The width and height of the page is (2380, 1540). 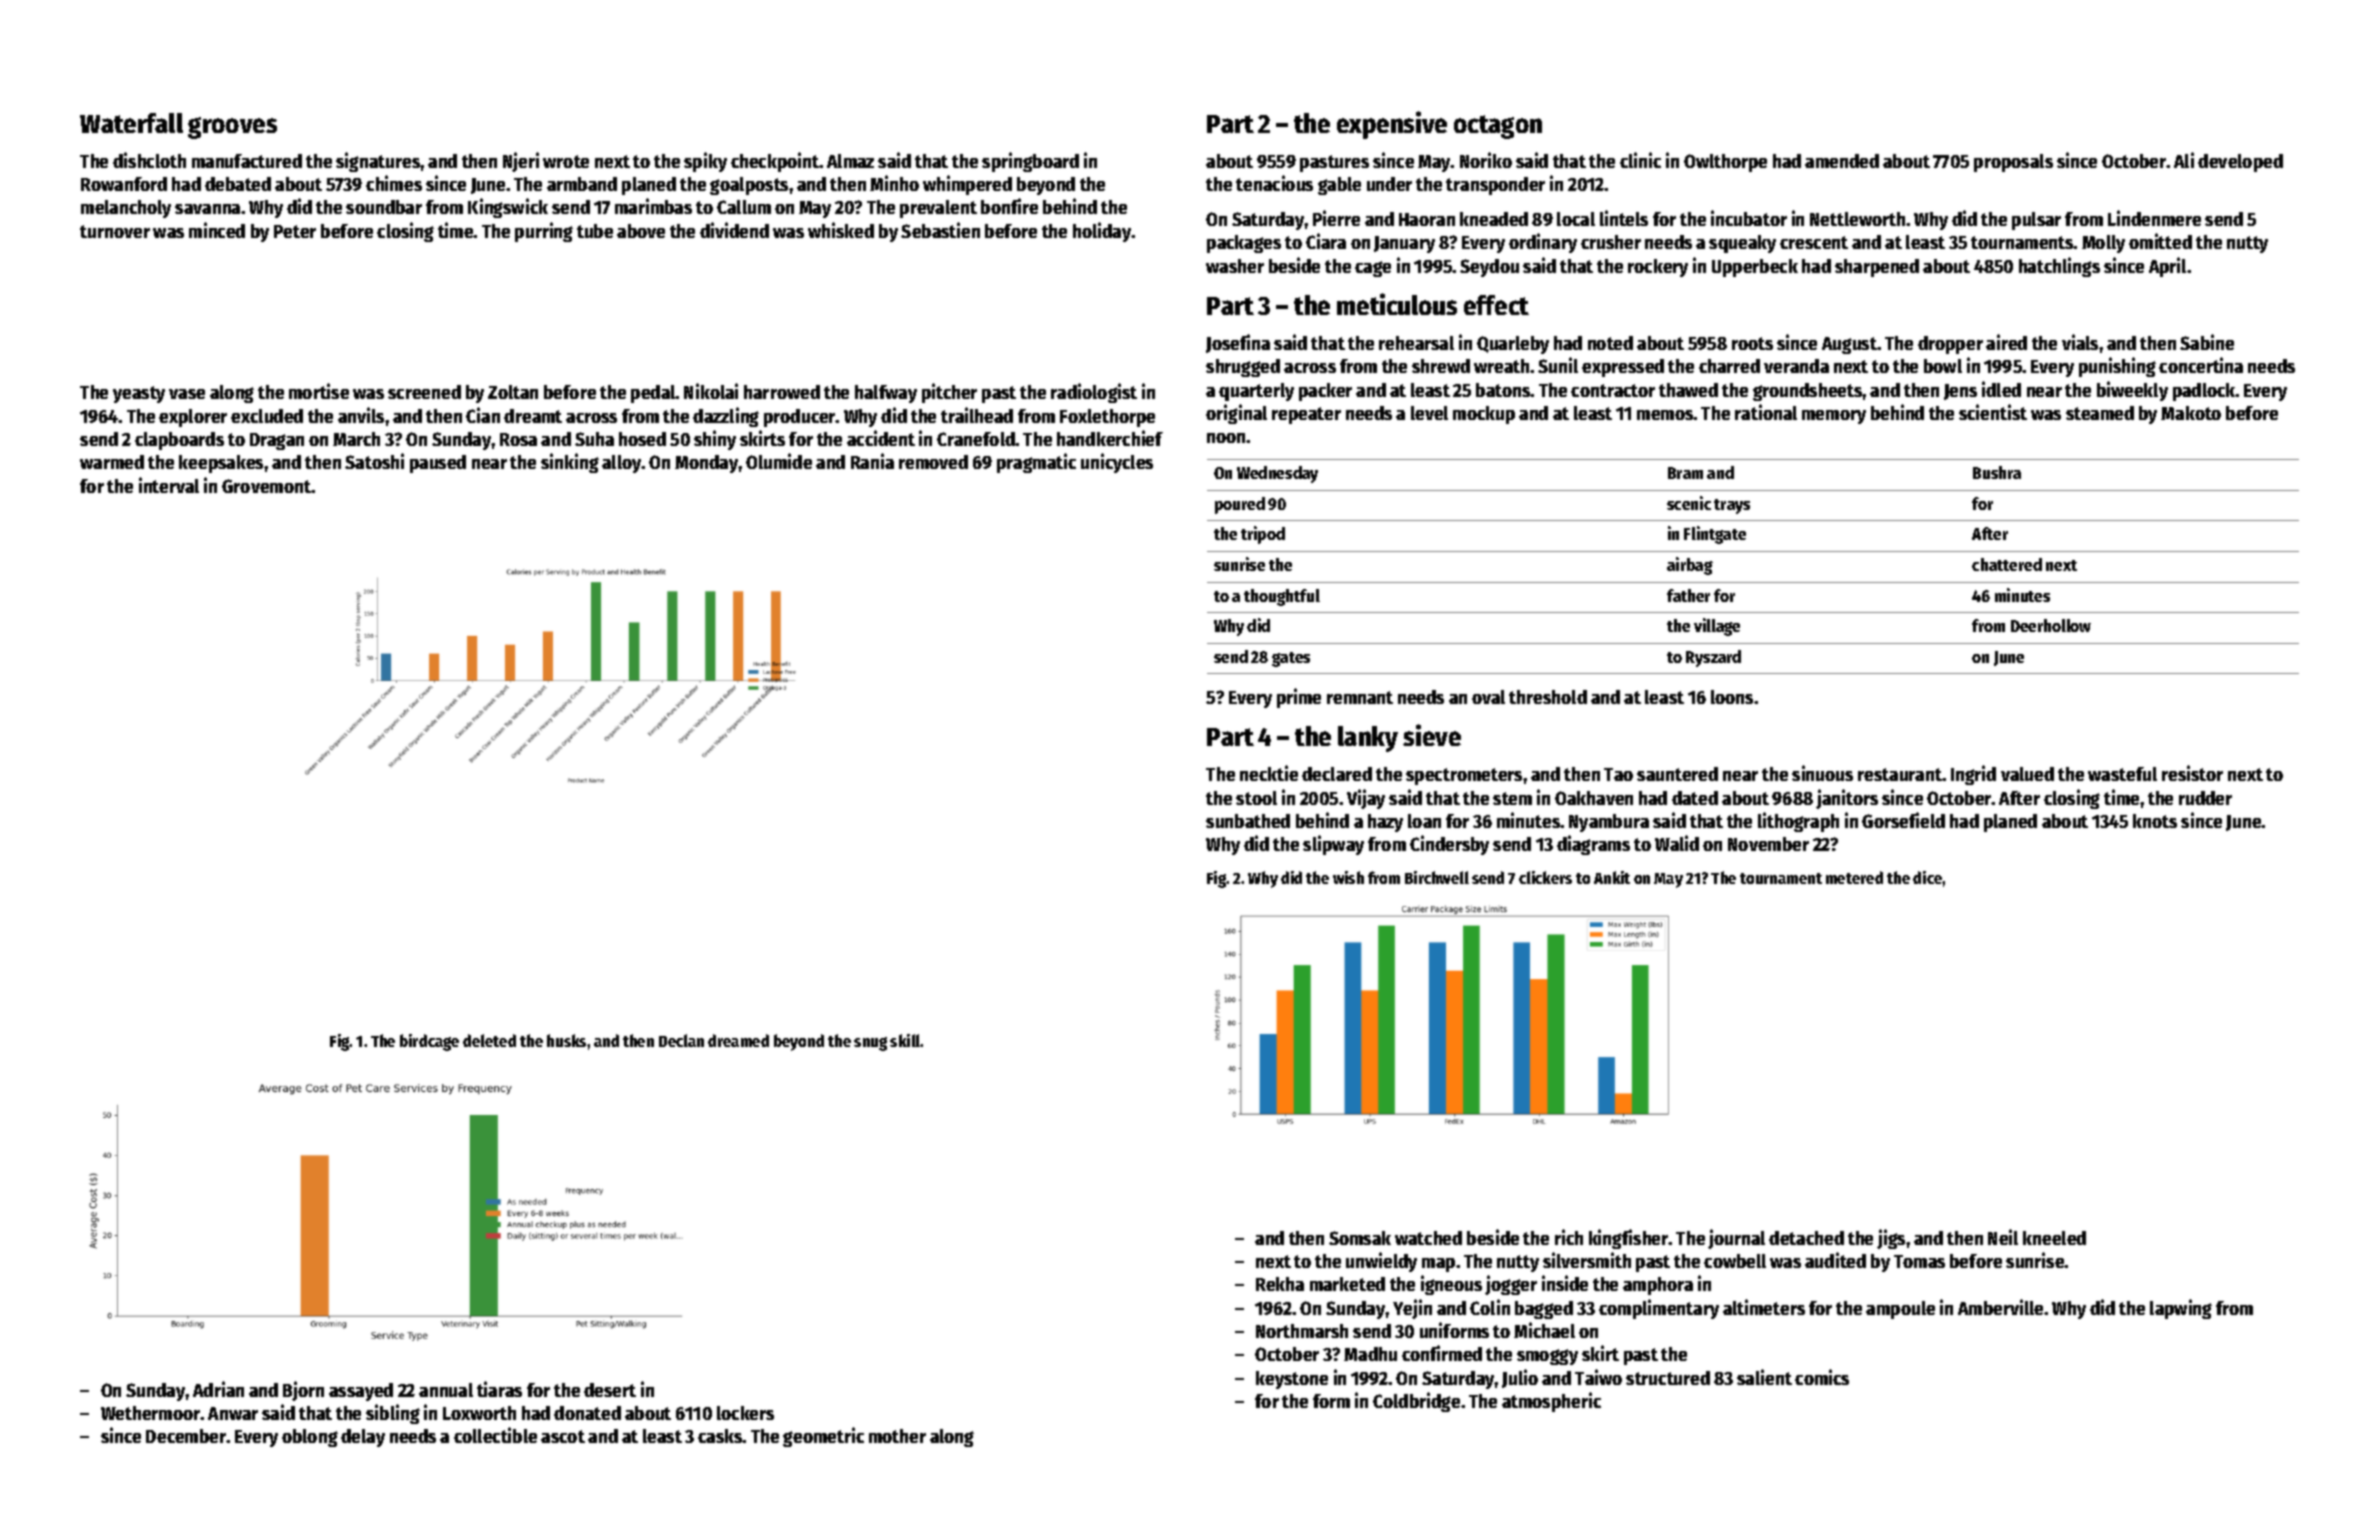 I want to click on grooves, so click(x=232, y=128).
